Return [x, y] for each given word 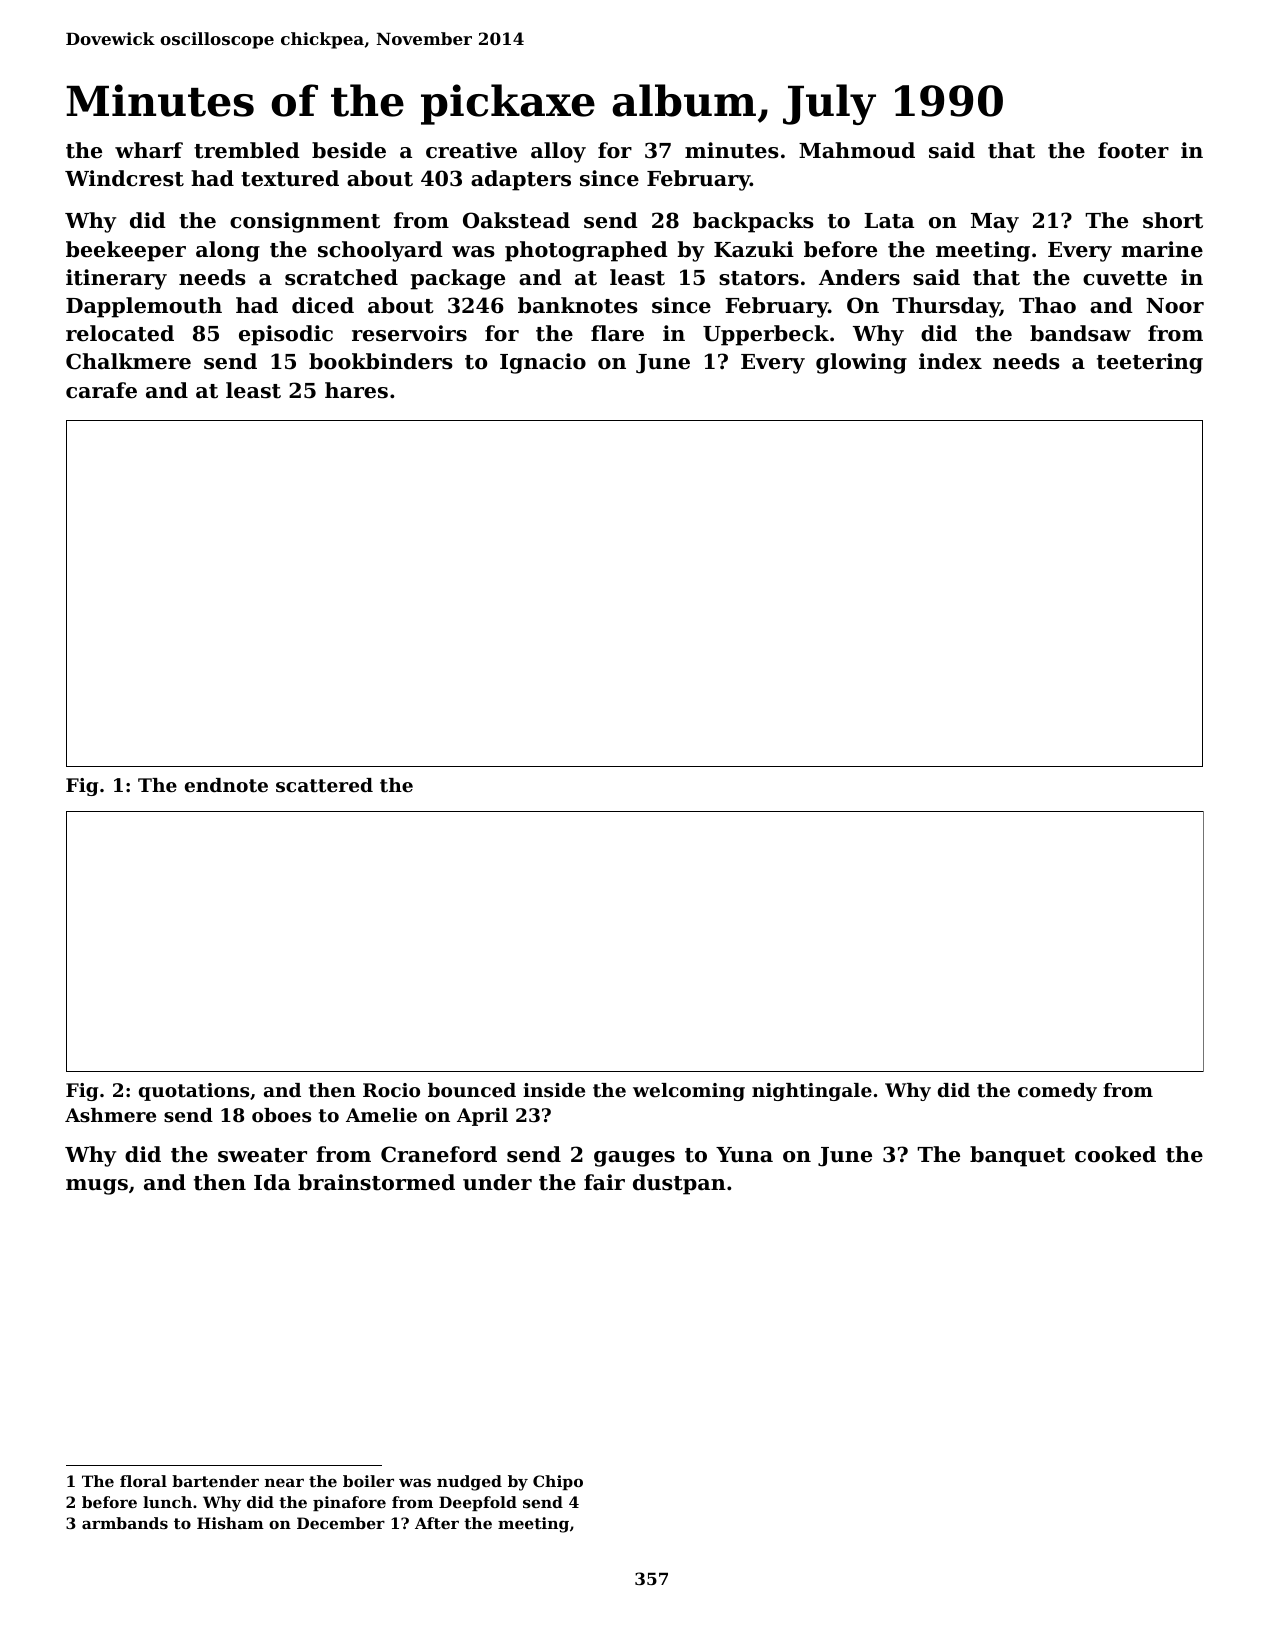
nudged [469, 1483]
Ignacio [543, 363]
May [995, 223]
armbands [125, 1523]
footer [1133, 150]
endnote [226, 785]
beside [349, 150]
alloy [558, 152]
